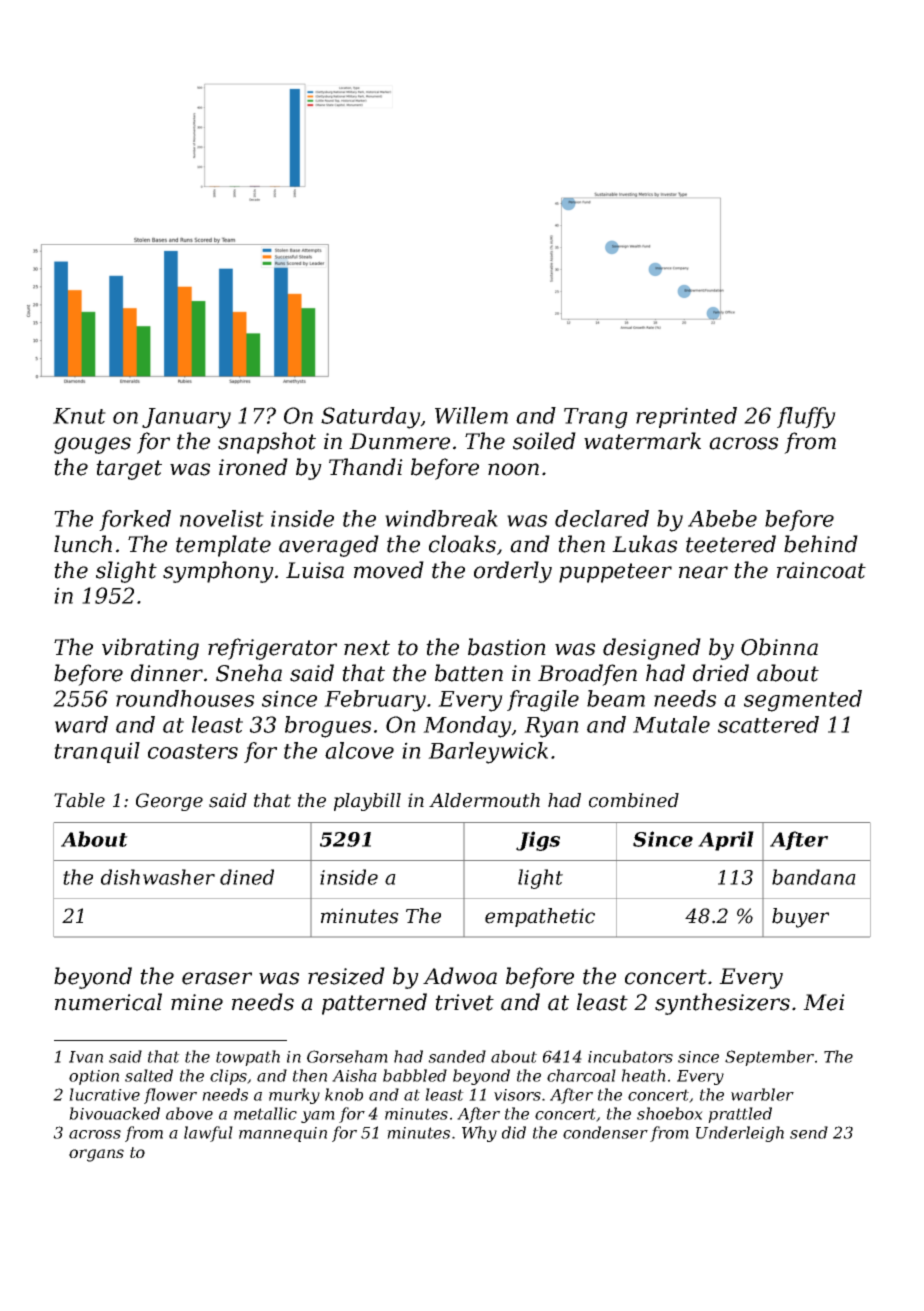 This screenshot has height=1311, width=924. Describe the element at coordinates (92, 445) in the screenshot. I see `gouges` at that location.
